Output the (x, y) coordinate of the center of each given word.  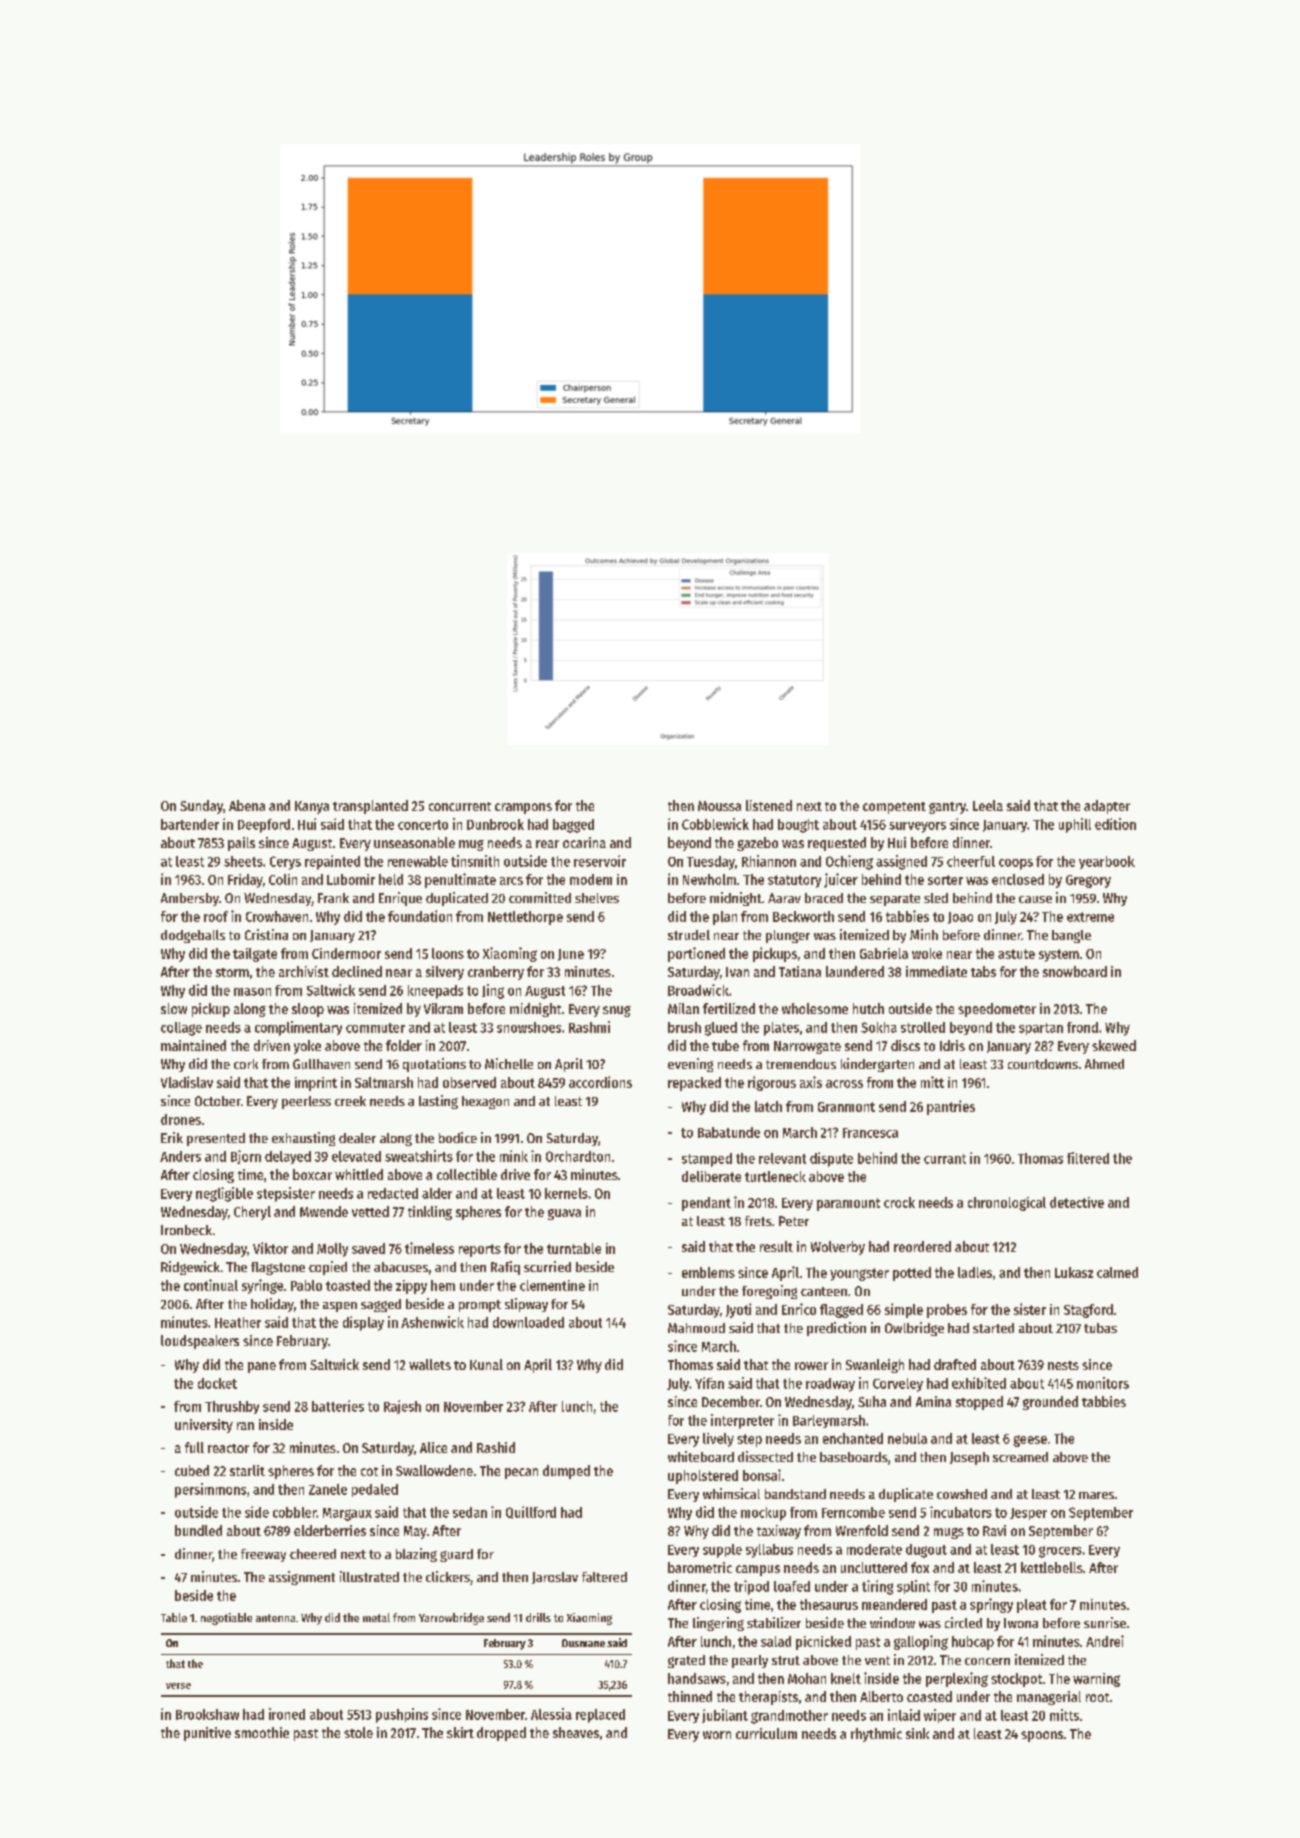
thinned (690, 1696)
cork (246, 1064)
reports (480, 1250)
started (993, 1328)
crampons (523, 808)
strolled (923, 1027)
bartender (190, 824)
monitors (1103, 1383)
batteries (338, 1406)
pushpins (402, 1715)
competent (894, 808)
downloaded (528, 1322)
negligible (224, 1194)
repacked (694, 1084)
